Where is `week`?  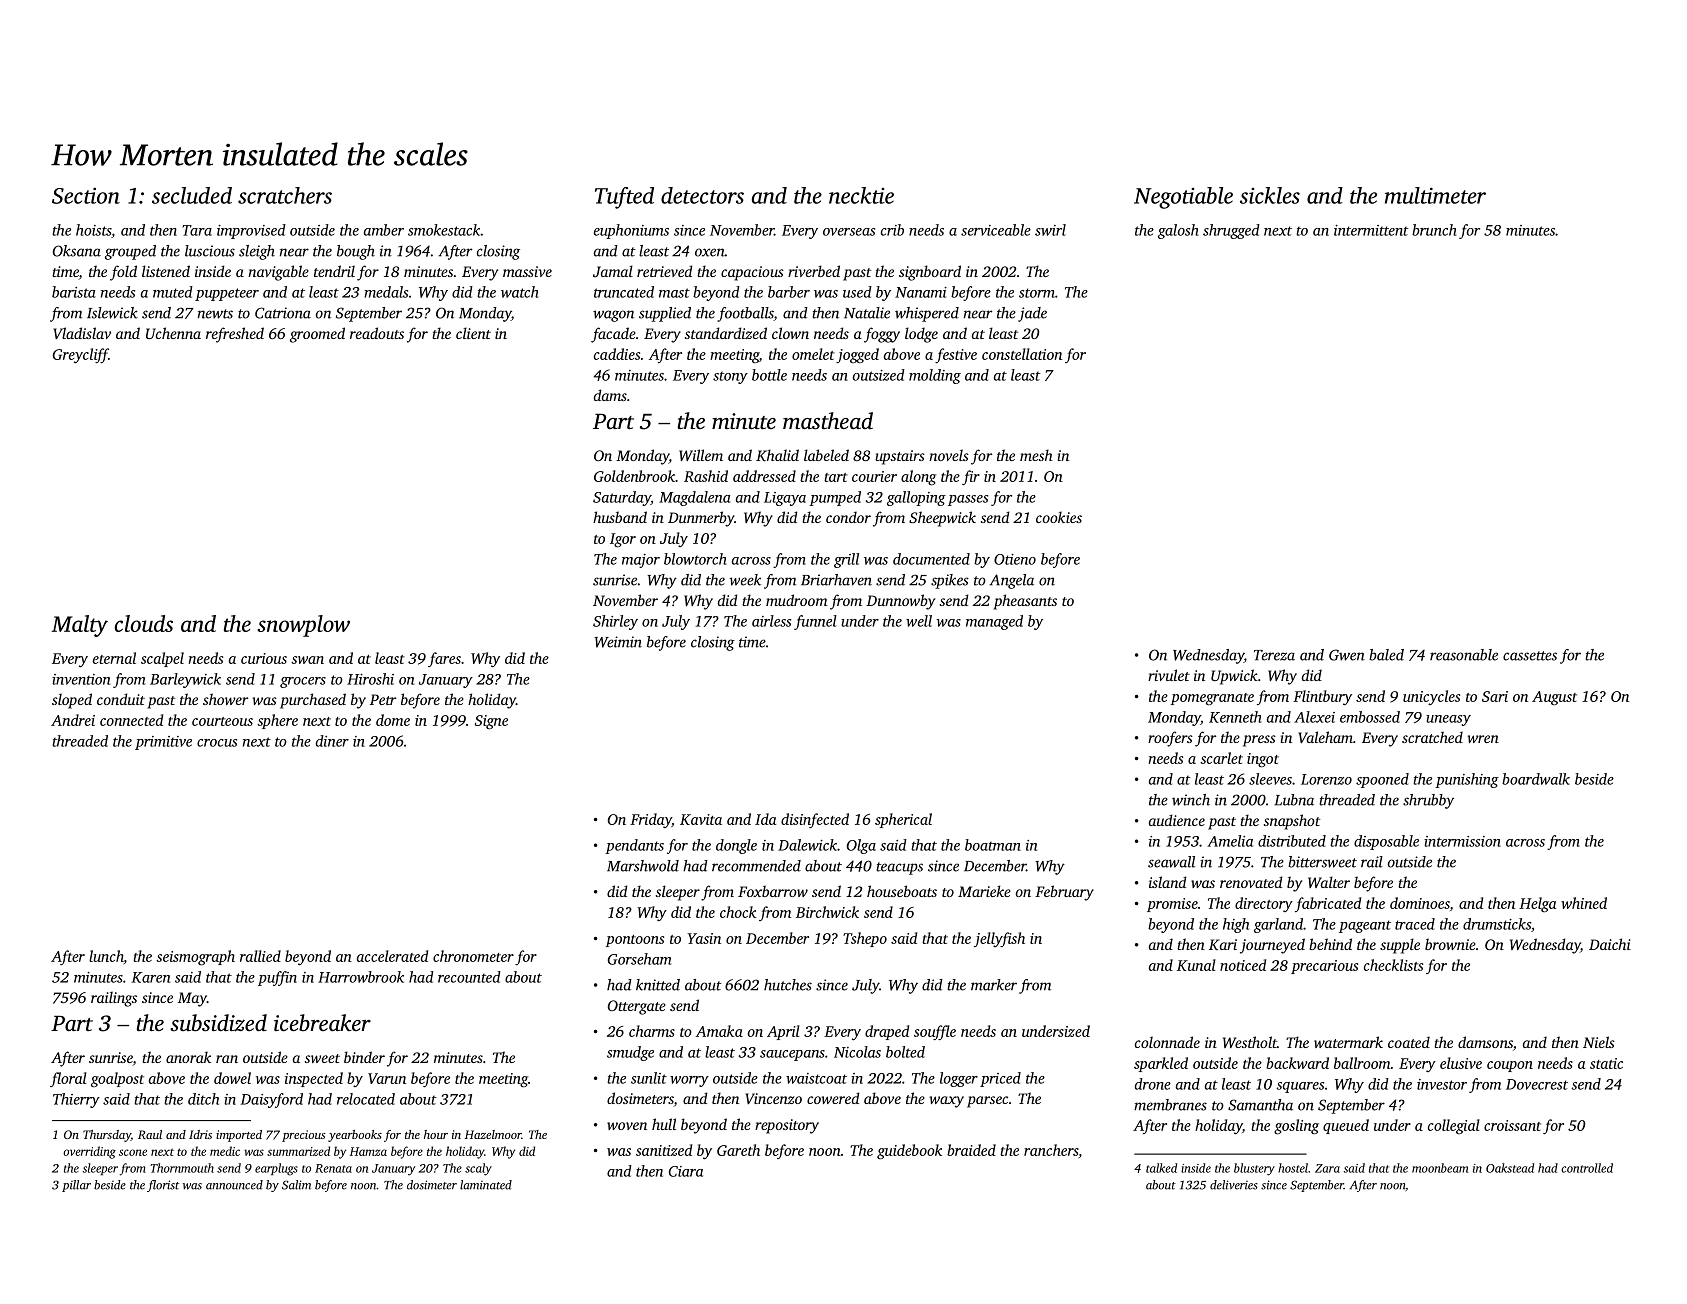
week is located at coordinates (745, 580).
